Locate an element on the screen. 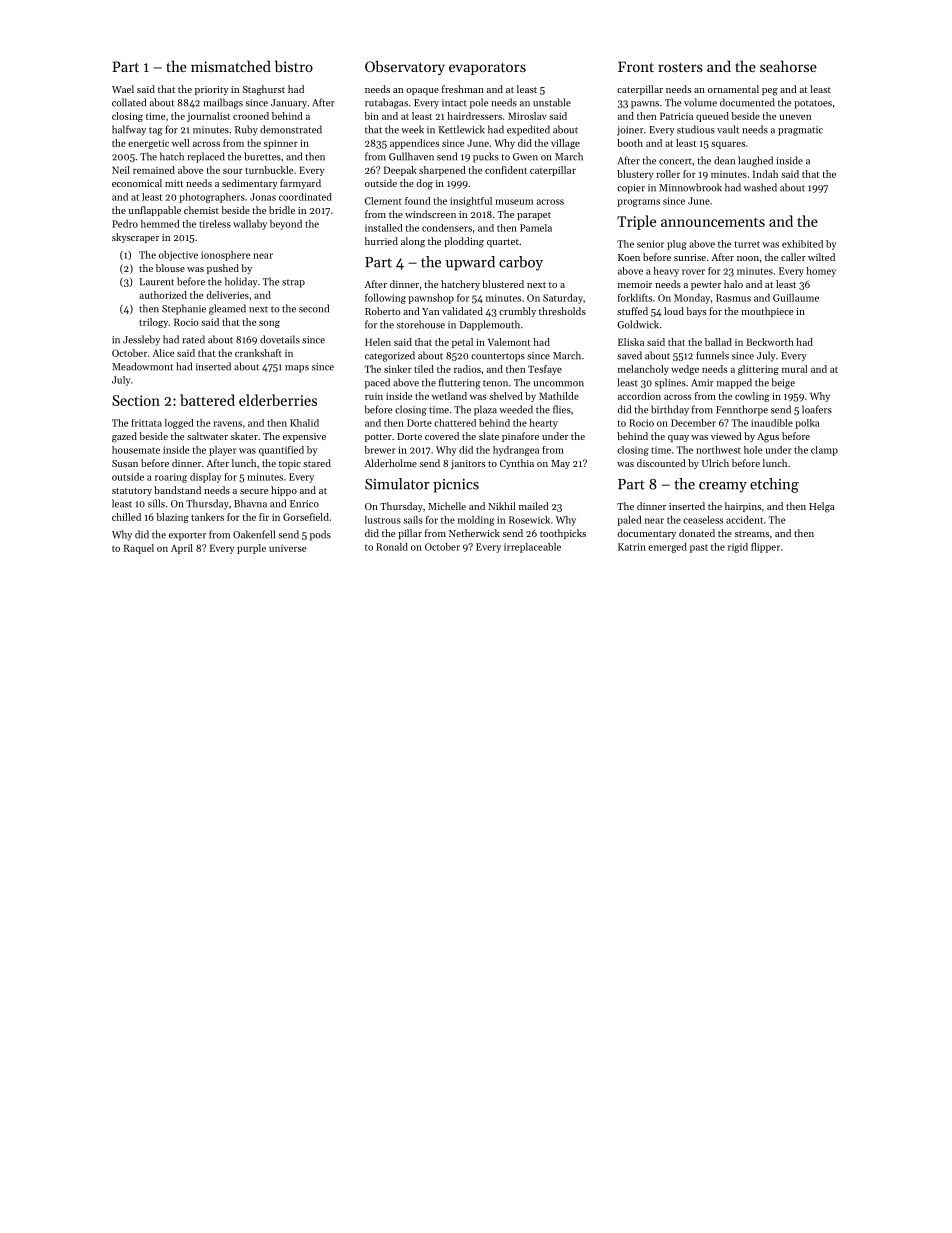 The width and height of the screenshot is (952, 1233). mouthpiece is located at coordinates (767, 312).
